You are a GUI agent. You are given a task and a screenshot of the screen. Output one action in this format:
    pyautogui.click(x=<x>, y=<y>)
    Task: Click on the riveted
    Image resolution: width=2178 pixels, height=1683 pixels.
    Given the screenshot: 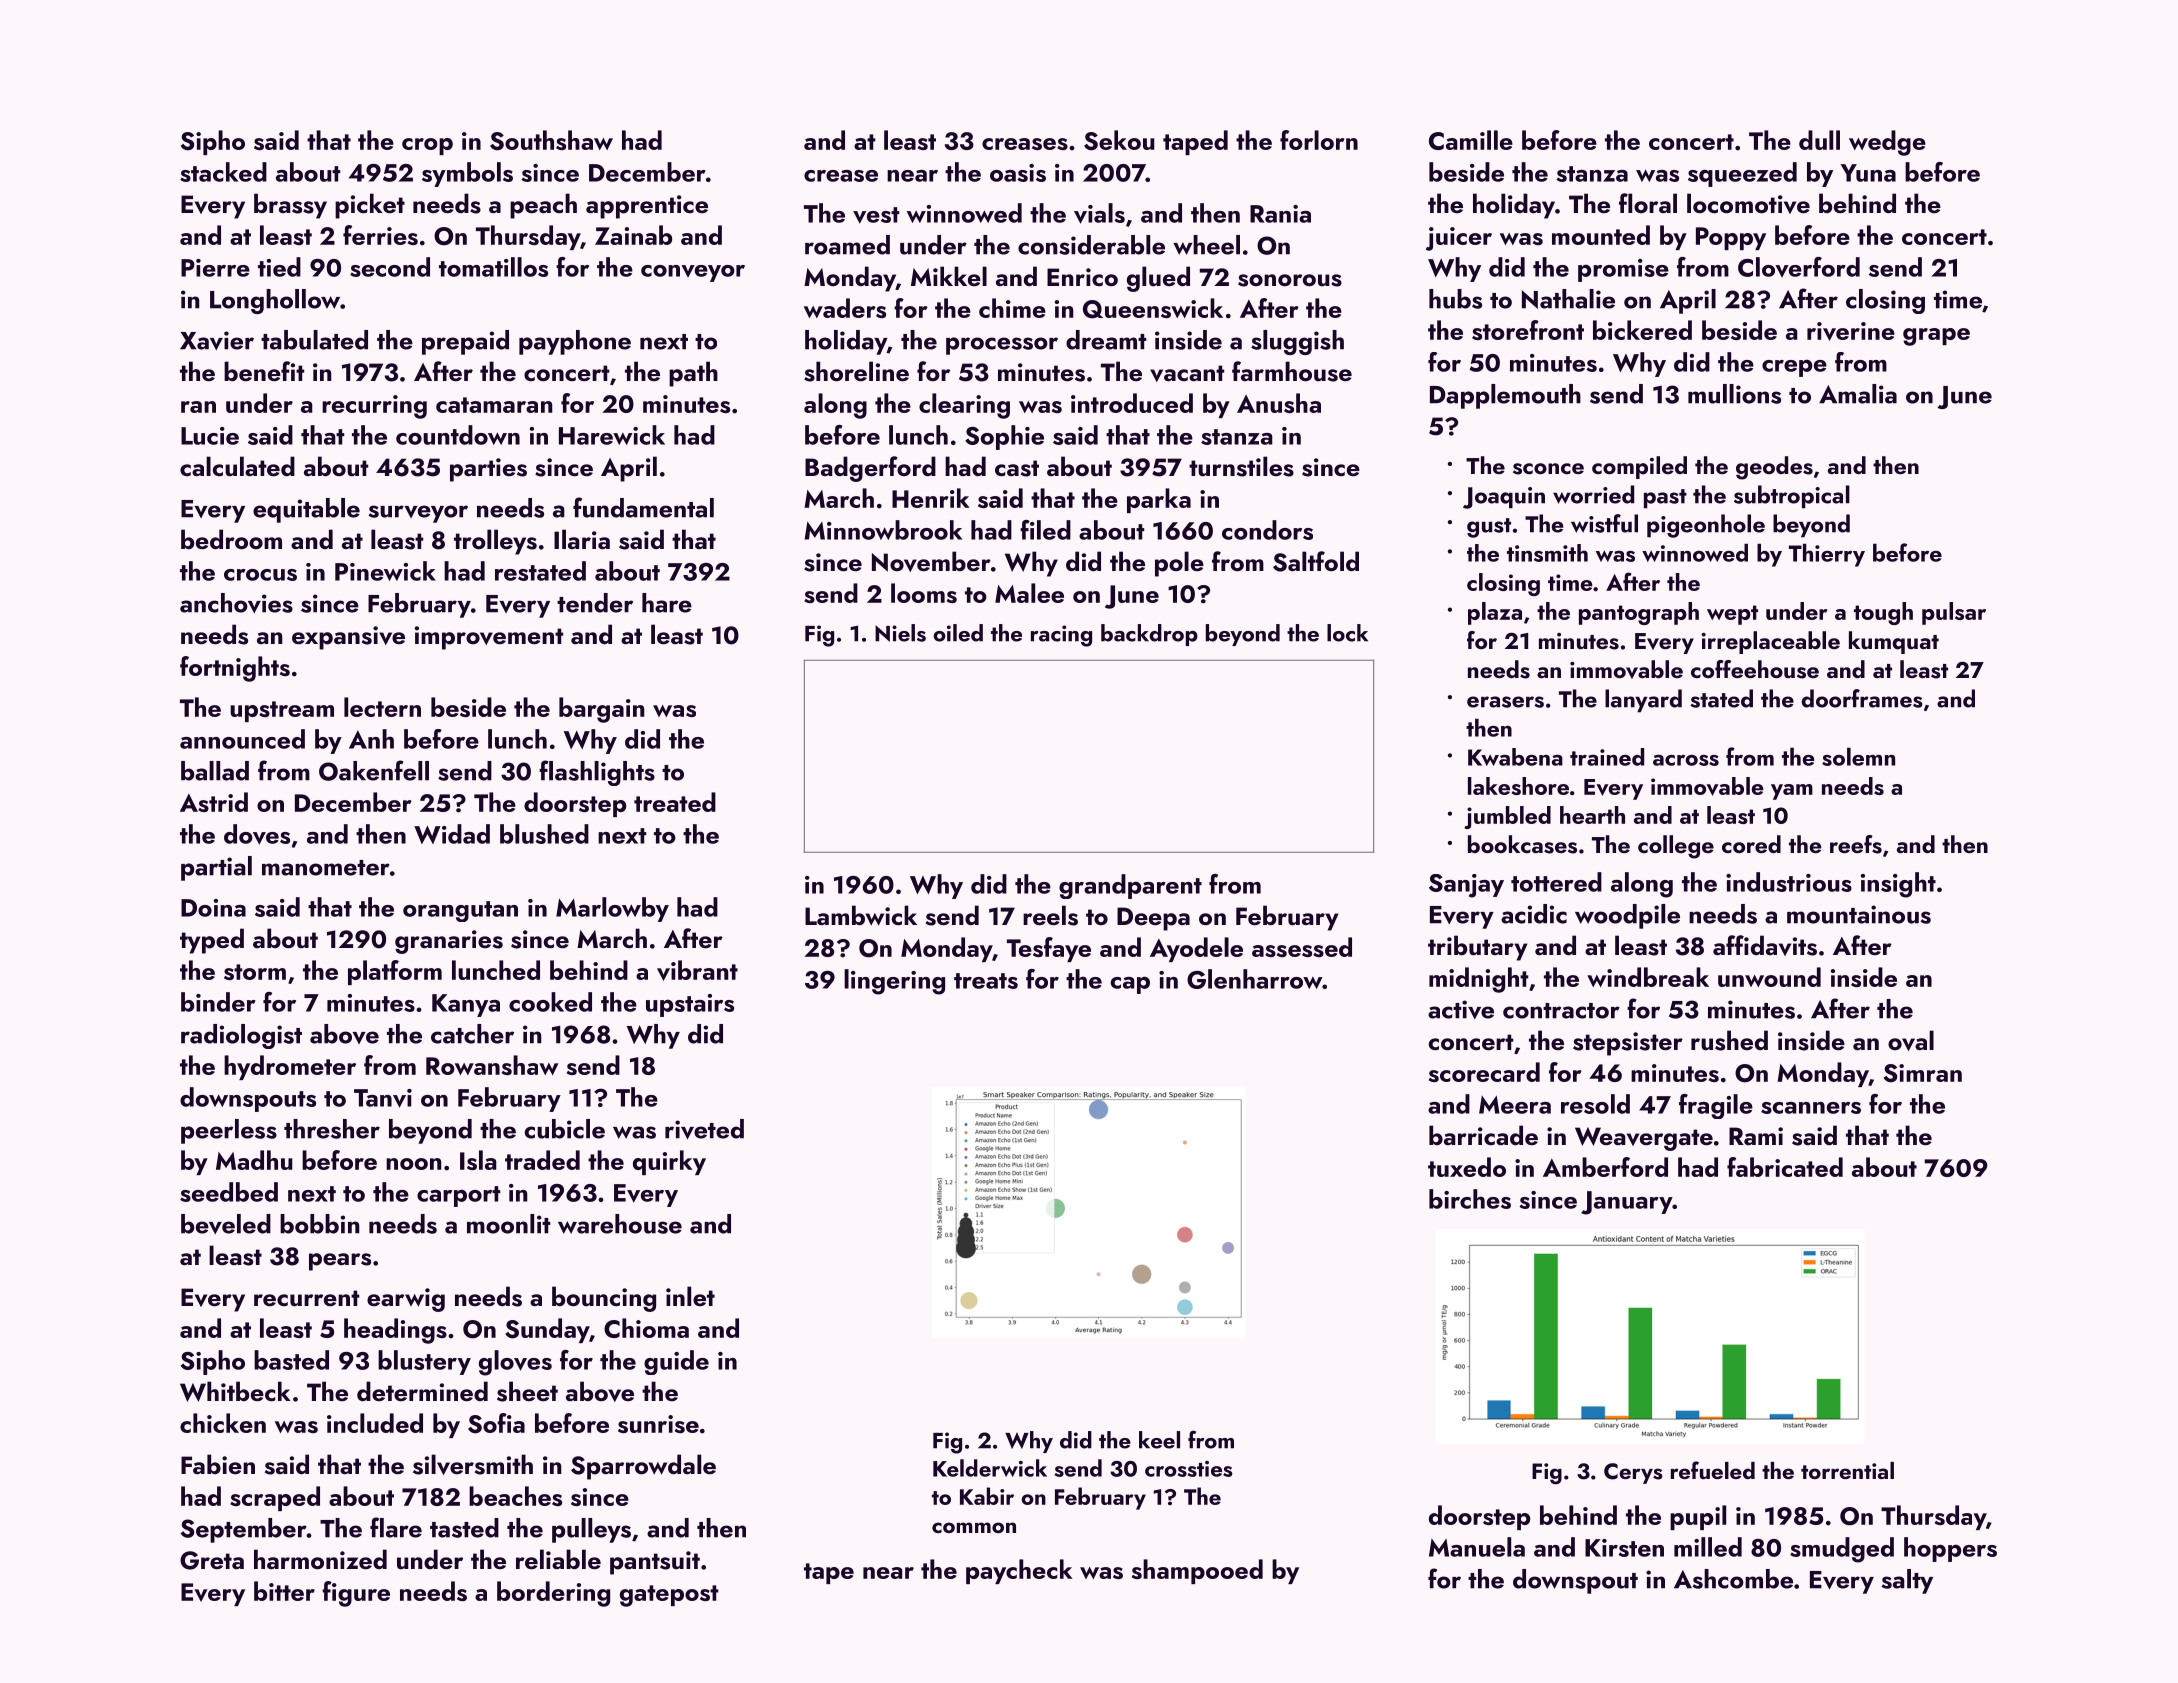 What is the action you would take?
    pyautogui.click(x=704, y=1129)
